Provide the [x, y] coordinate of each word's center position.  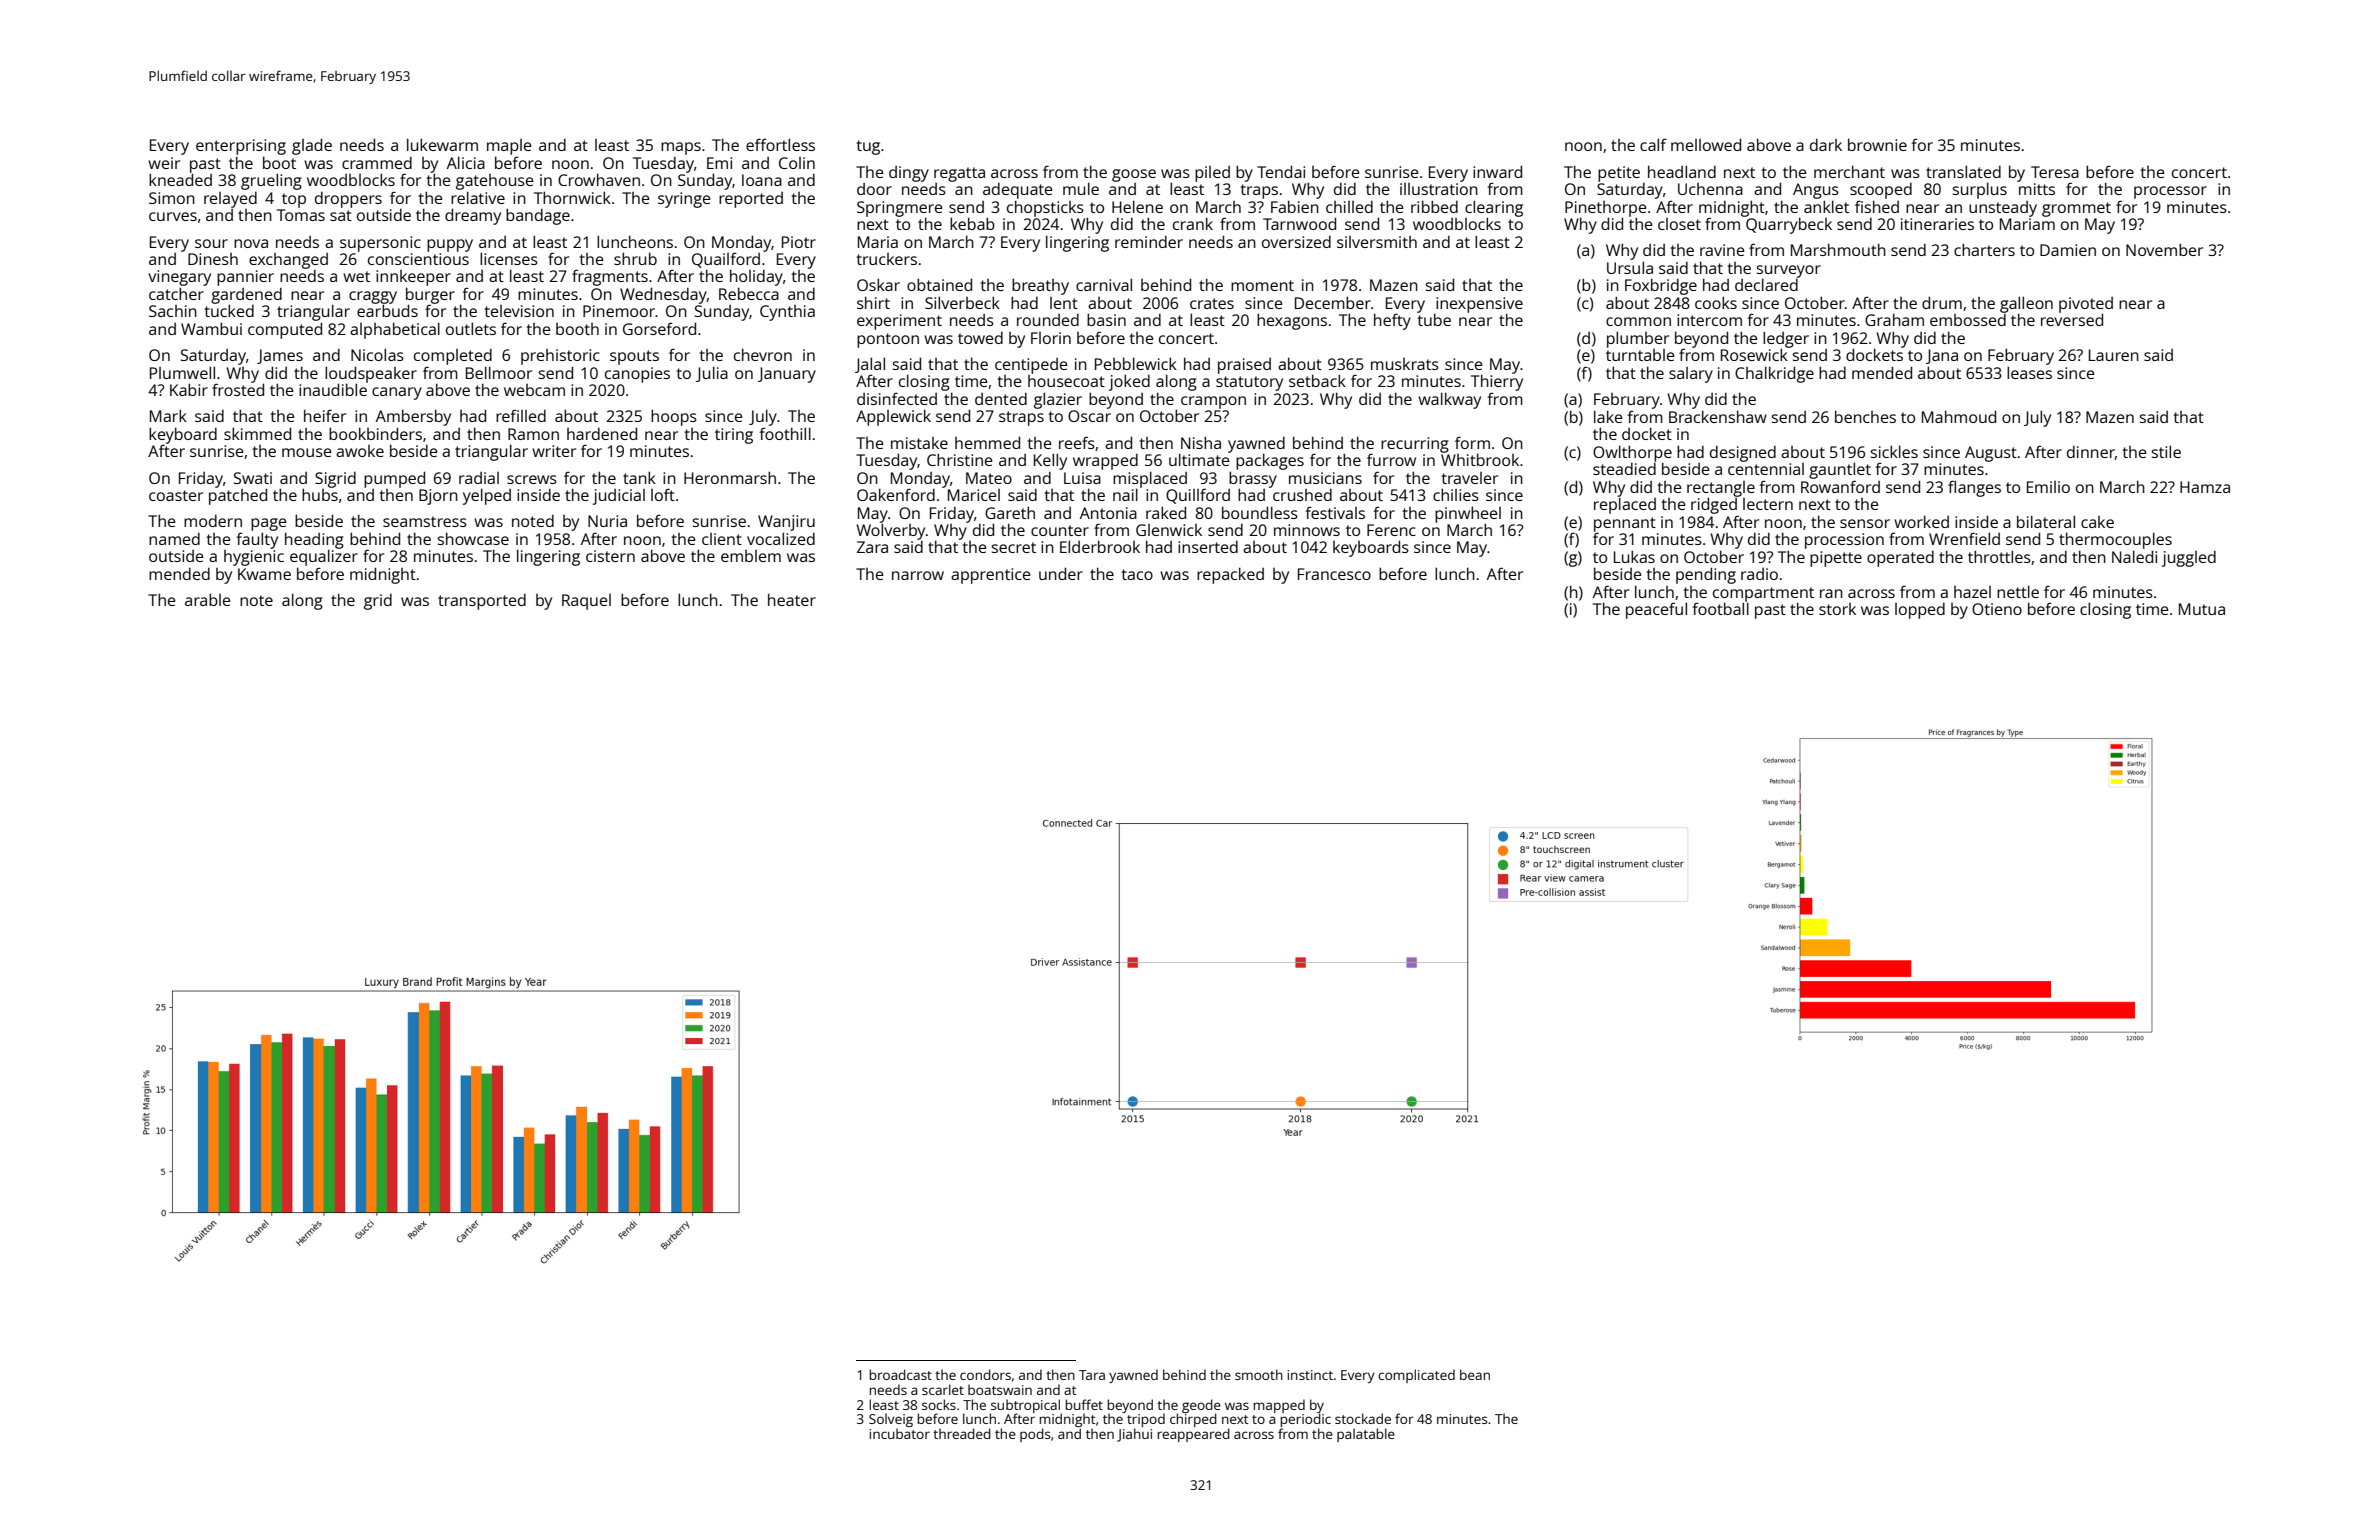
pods [1035, 1435]
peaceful [1656, 610]
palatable [1366, 1435]
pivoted [2086, 305]
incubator [899, 1433]
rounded [1048, 320]
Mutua [2202, 609]
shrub [635, 258]
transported [482, 602]
